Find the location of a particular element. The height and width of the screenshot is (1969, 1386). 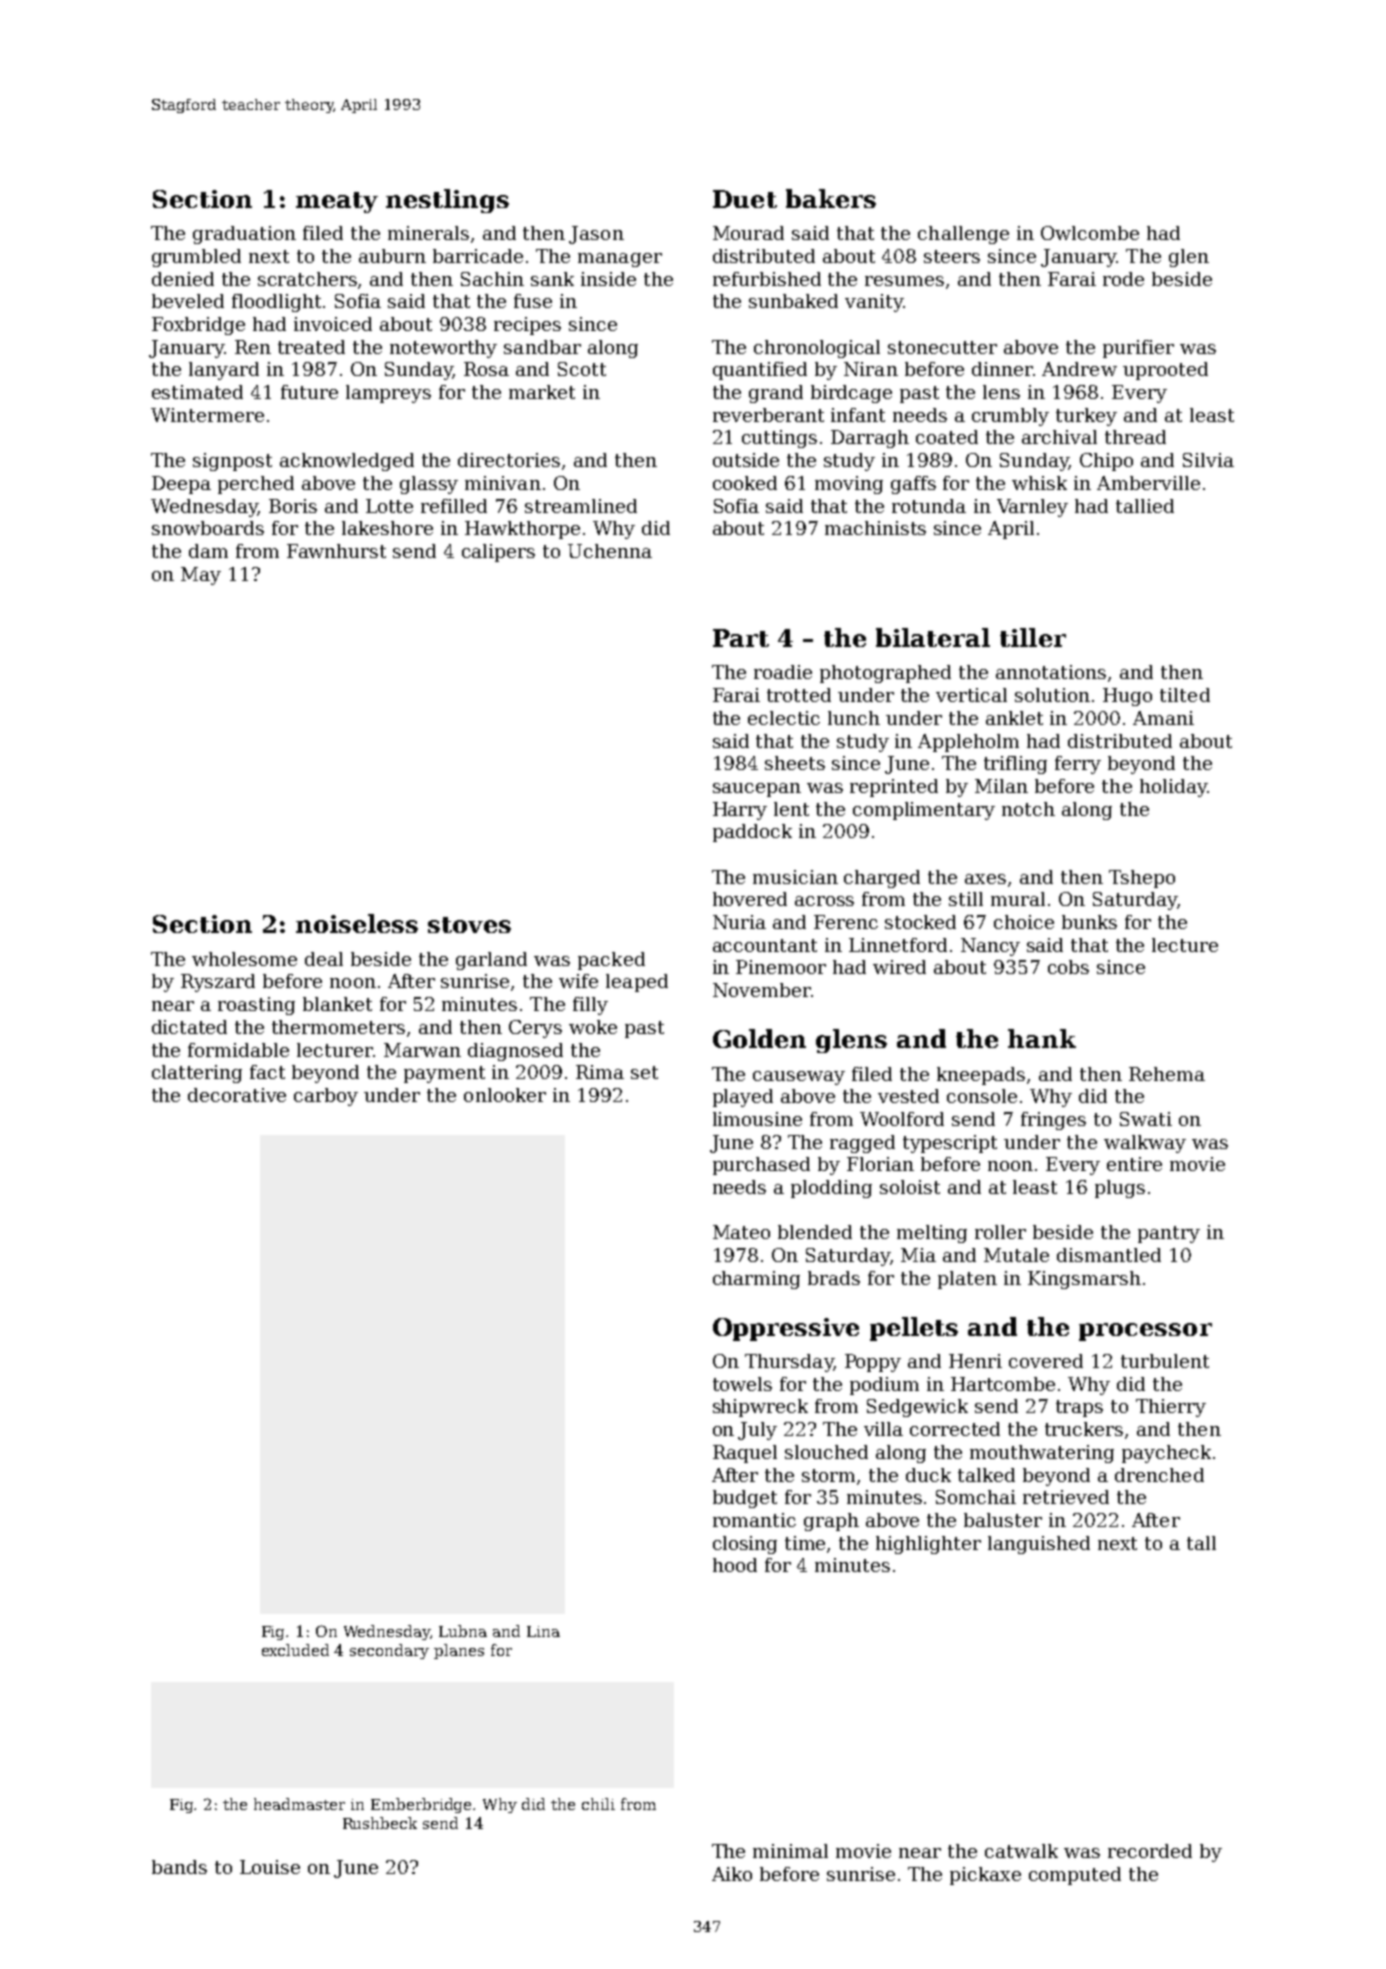

noiseless is located at coordinates (357, 923).
